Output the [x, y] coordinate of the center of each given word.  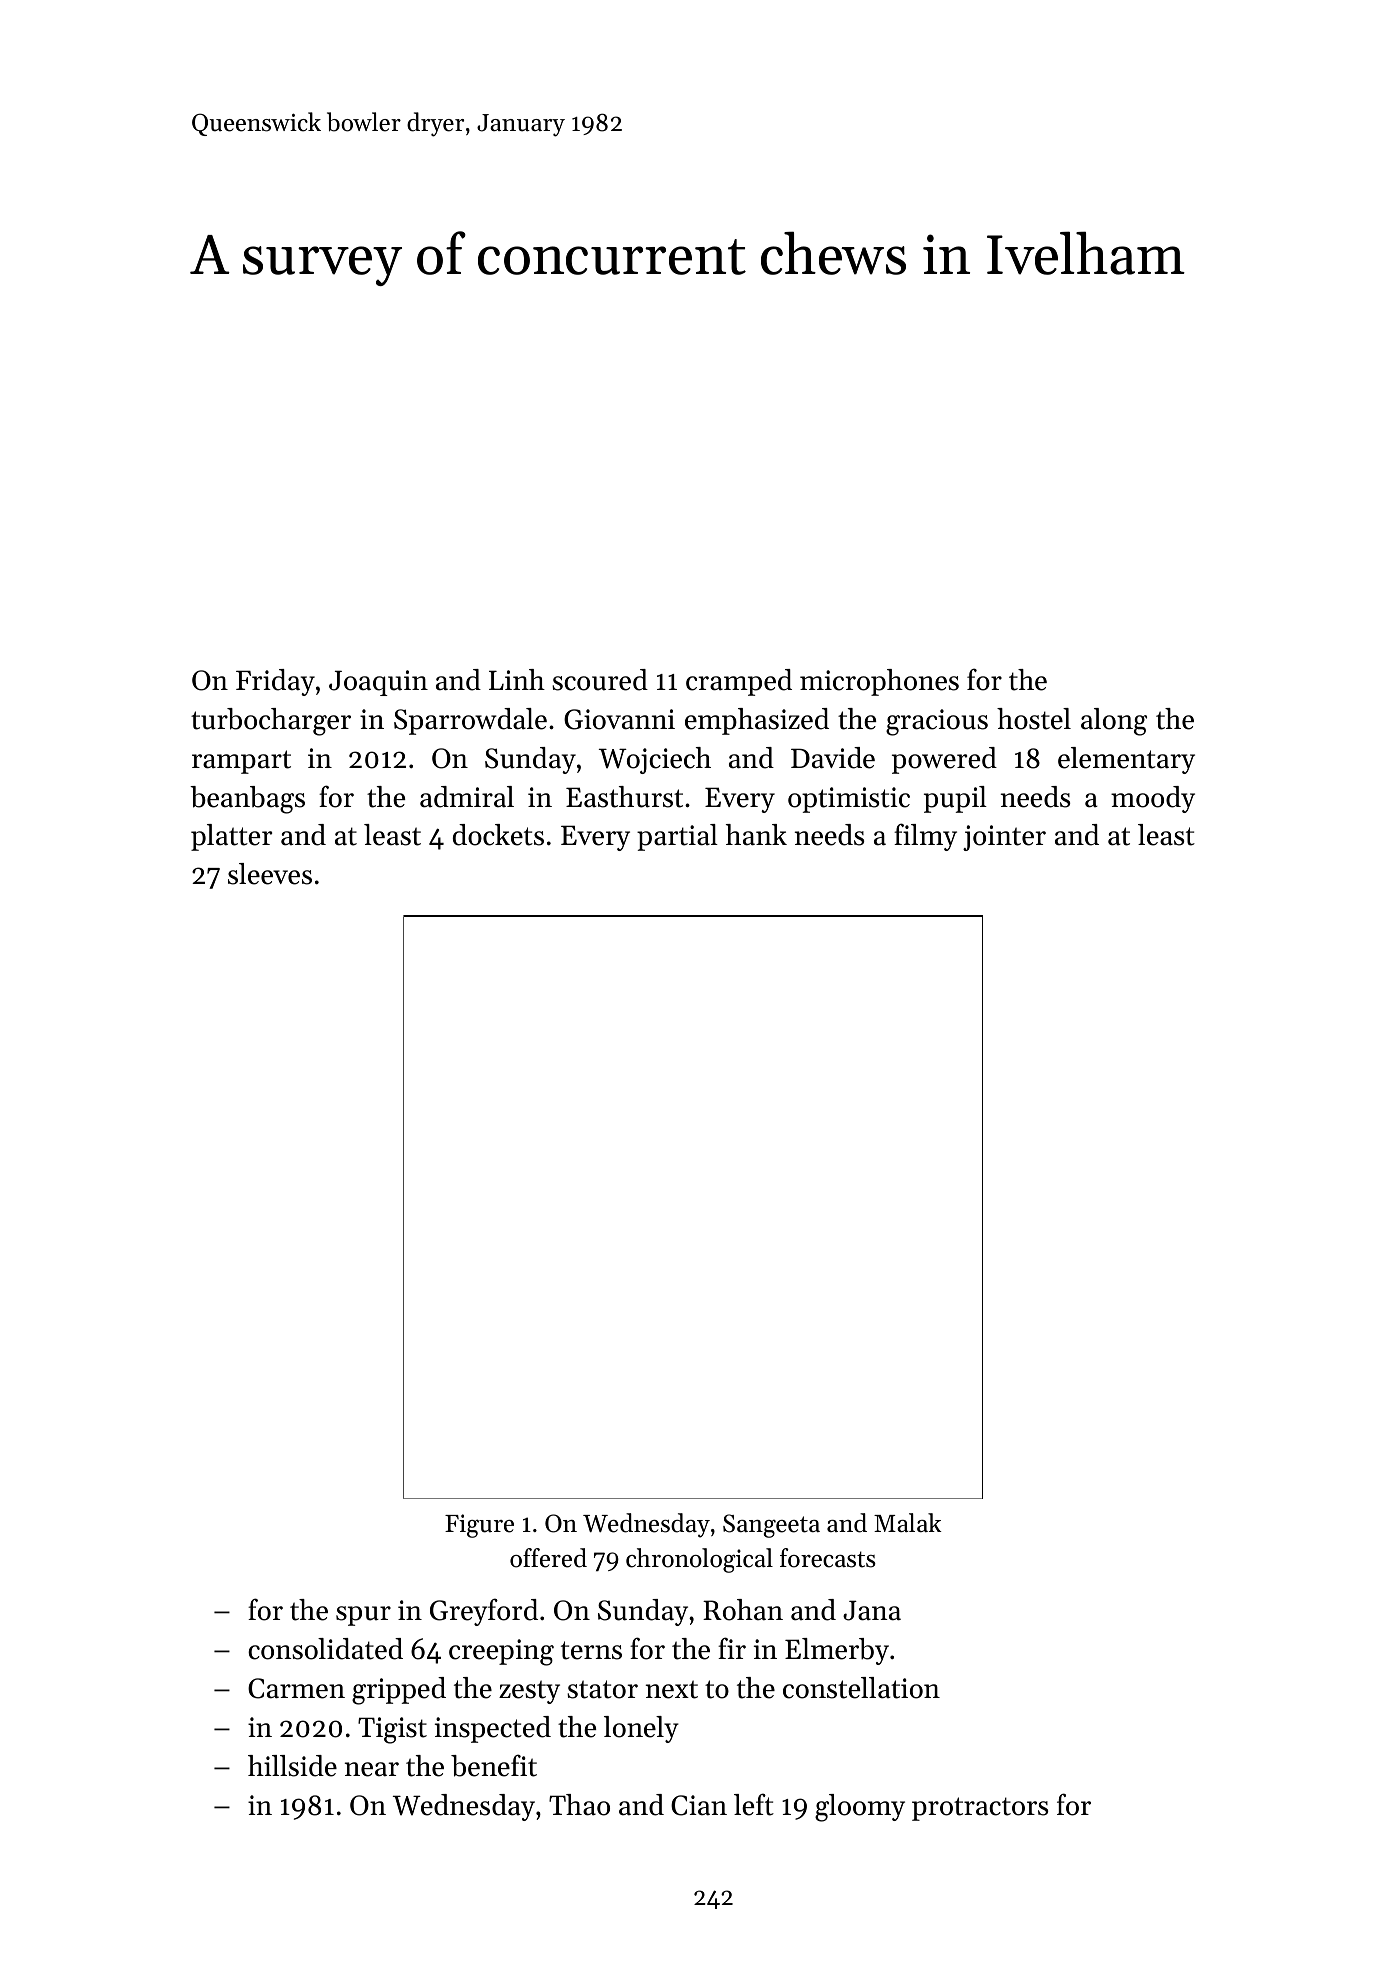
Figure [479, 1526]
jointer [1004, 838]
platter [231, 837]
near [372, 1769]
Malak [908, 1522]
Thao [579, 1805]
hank [756, 835]
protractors [980, 1809]
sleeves [270, 874]
